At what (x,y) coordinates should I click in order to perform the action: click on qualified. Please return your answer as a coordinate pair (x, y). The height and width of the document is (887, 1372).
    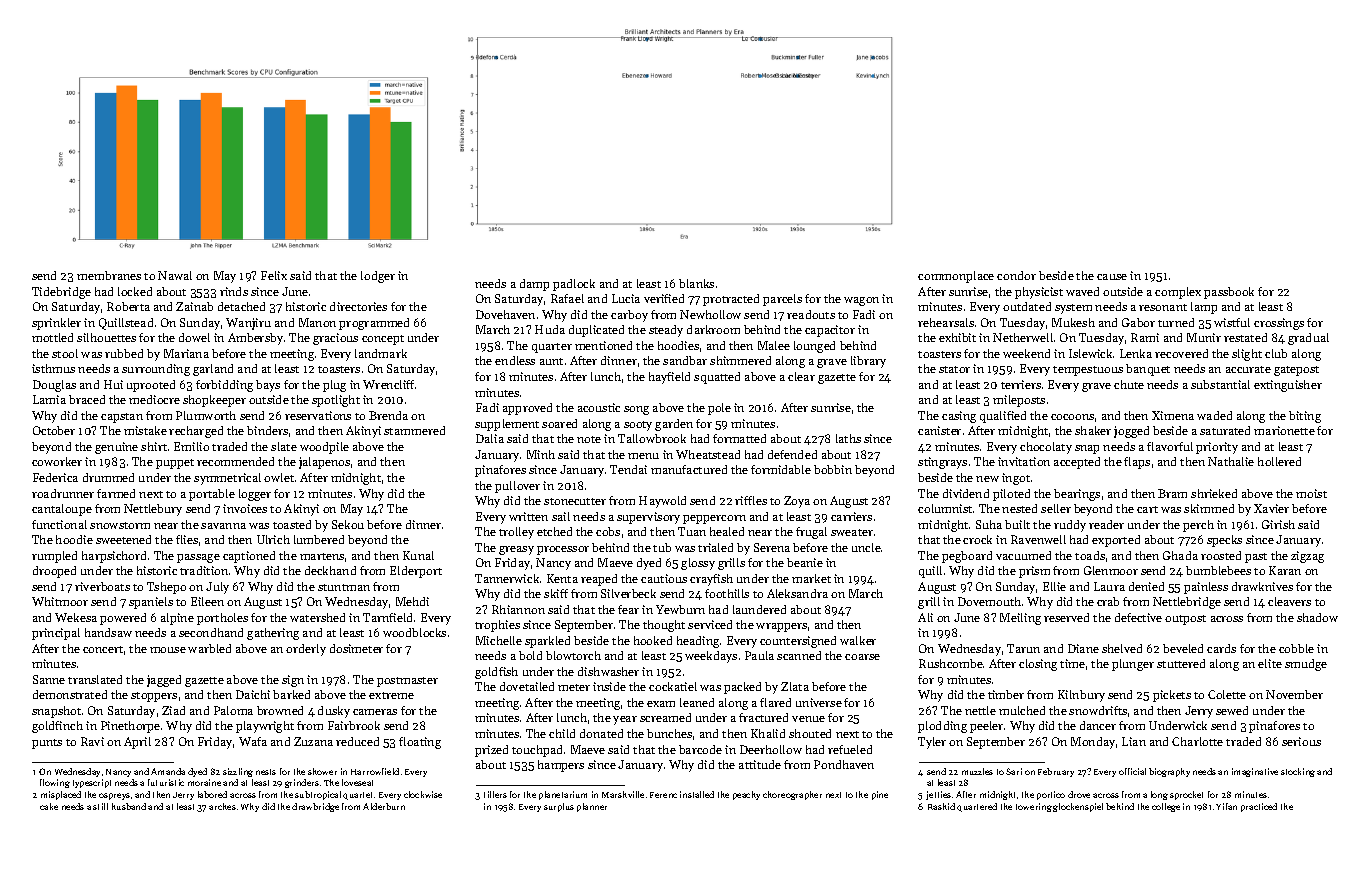
    Looking at the image, I should click on (1003, 417).
